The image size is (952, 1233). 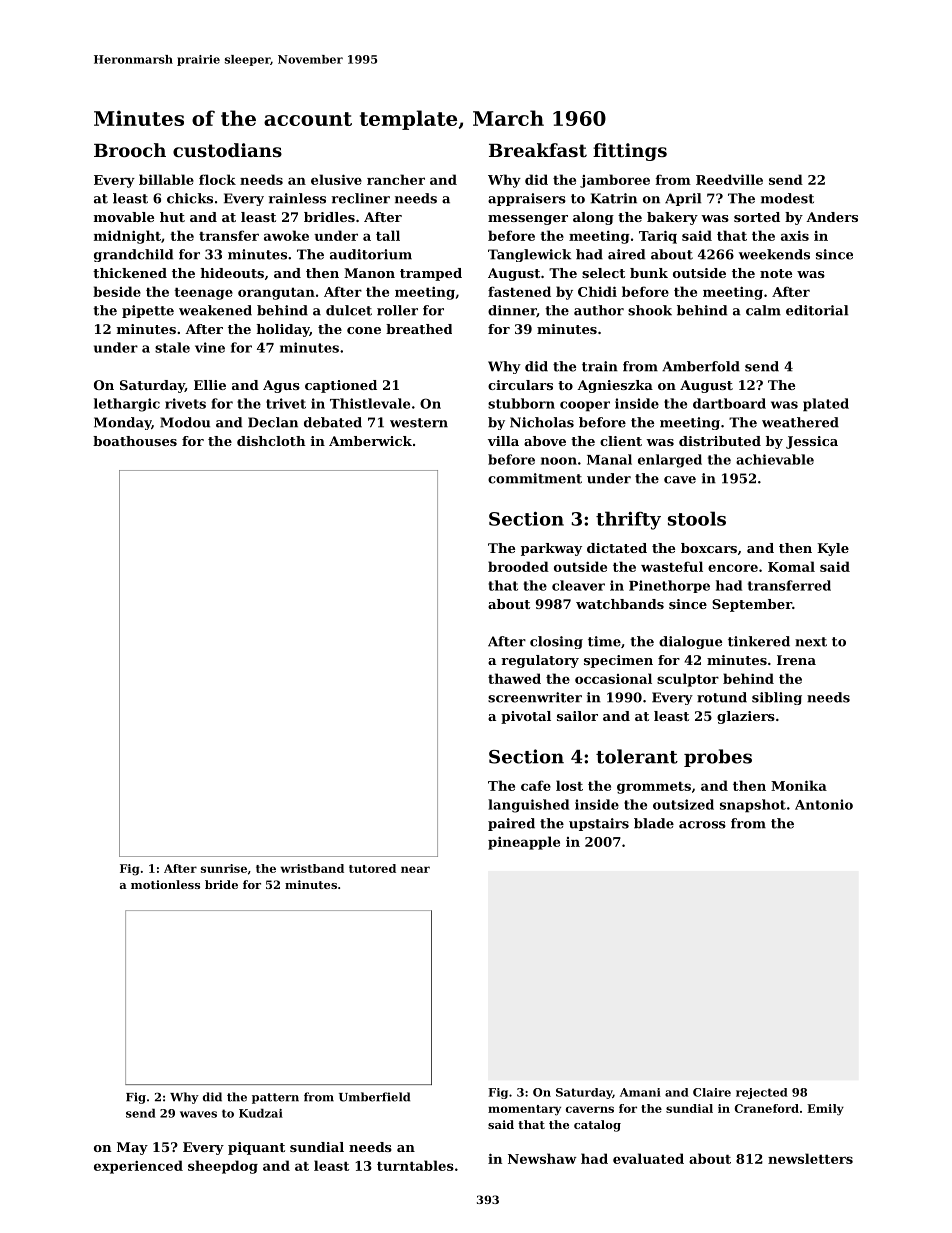 I want to click on wristband, so click(x=312, y=868).
